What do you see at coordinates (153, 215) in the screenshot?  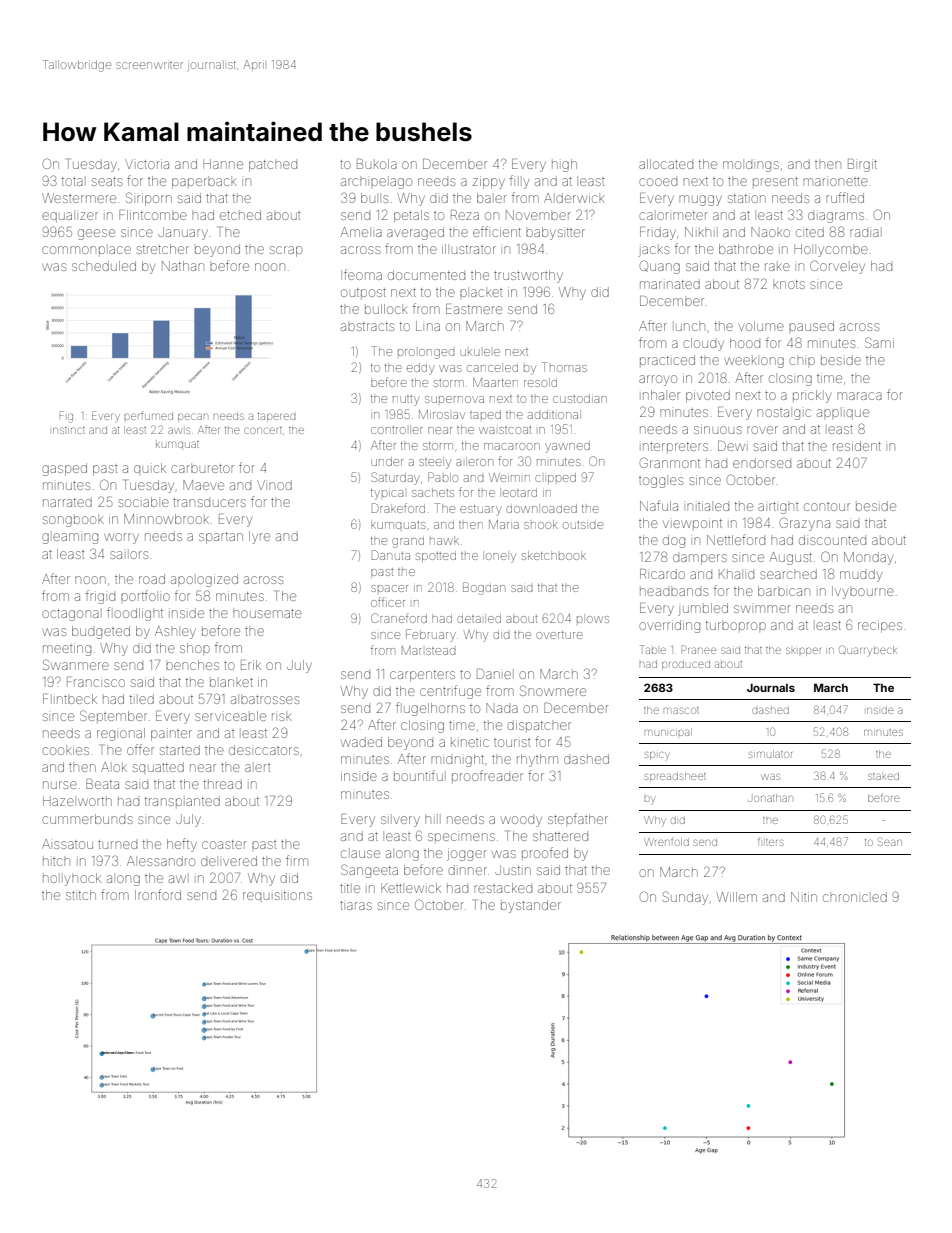 I see `Flintcombe` at bounding box center [153, 215].
